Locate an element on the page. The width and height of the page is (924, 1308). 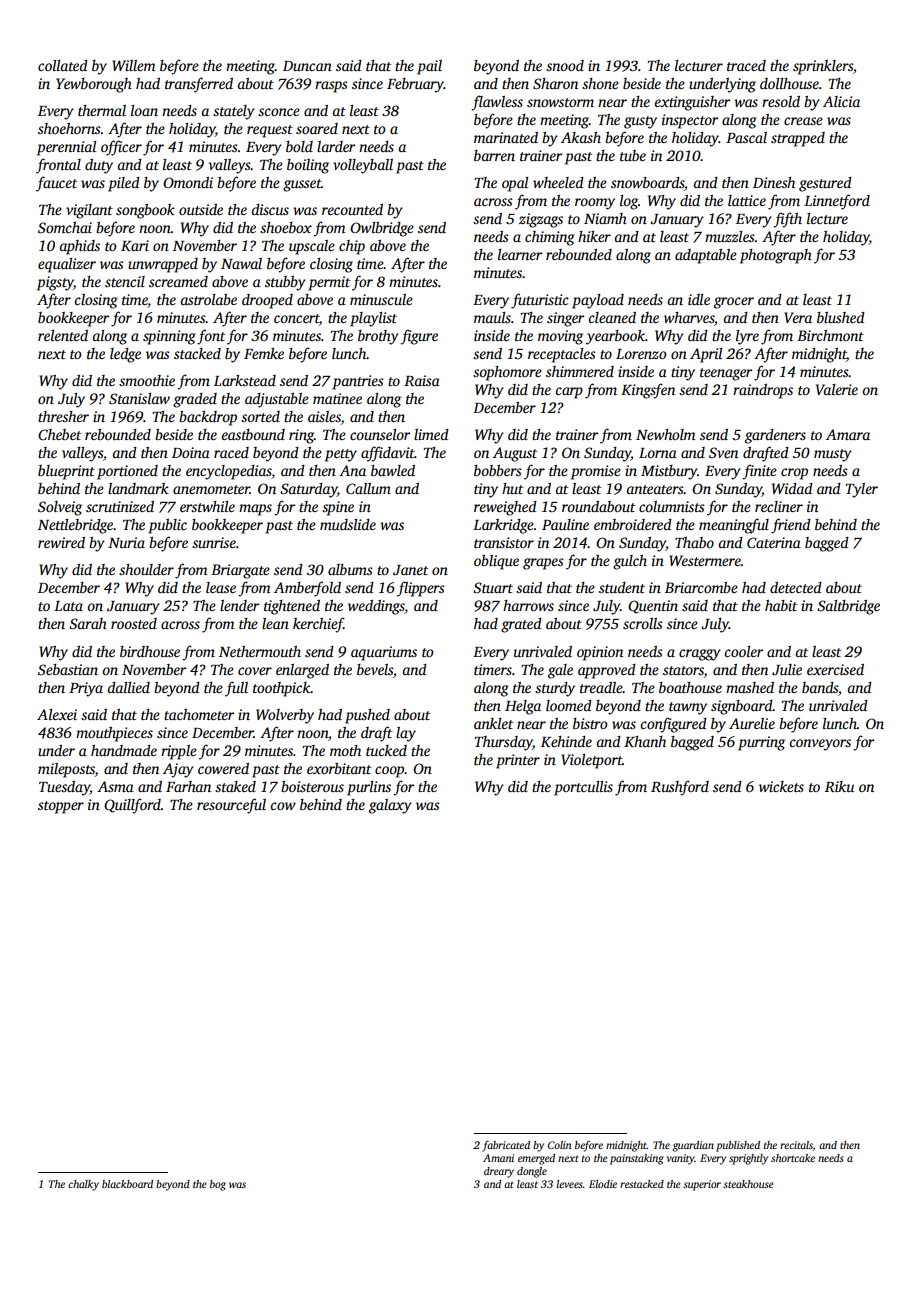
Raisa is located at coordinates (422, 380).
